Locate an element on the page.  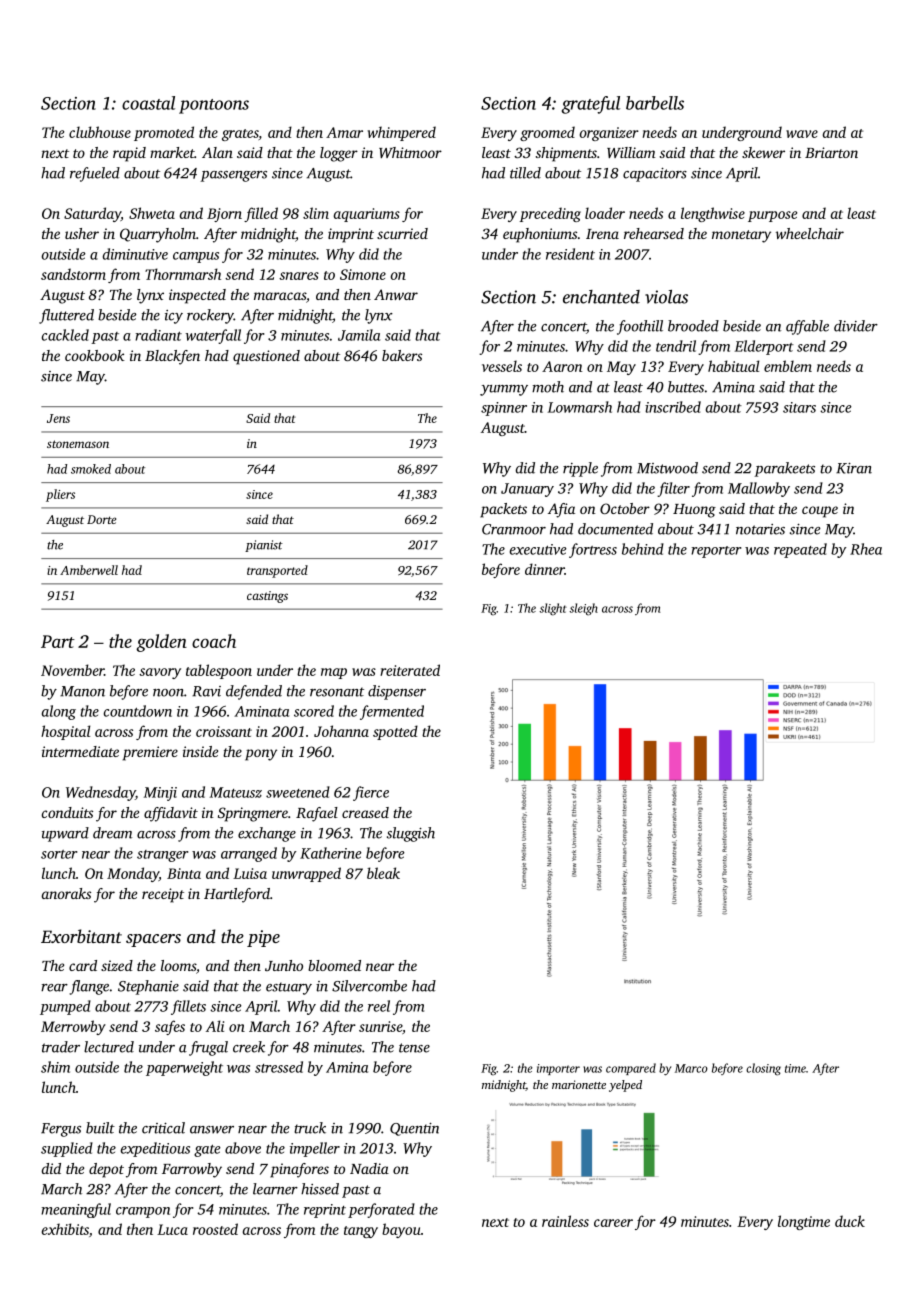
lengthwise is located at coordinates (713, 214).
